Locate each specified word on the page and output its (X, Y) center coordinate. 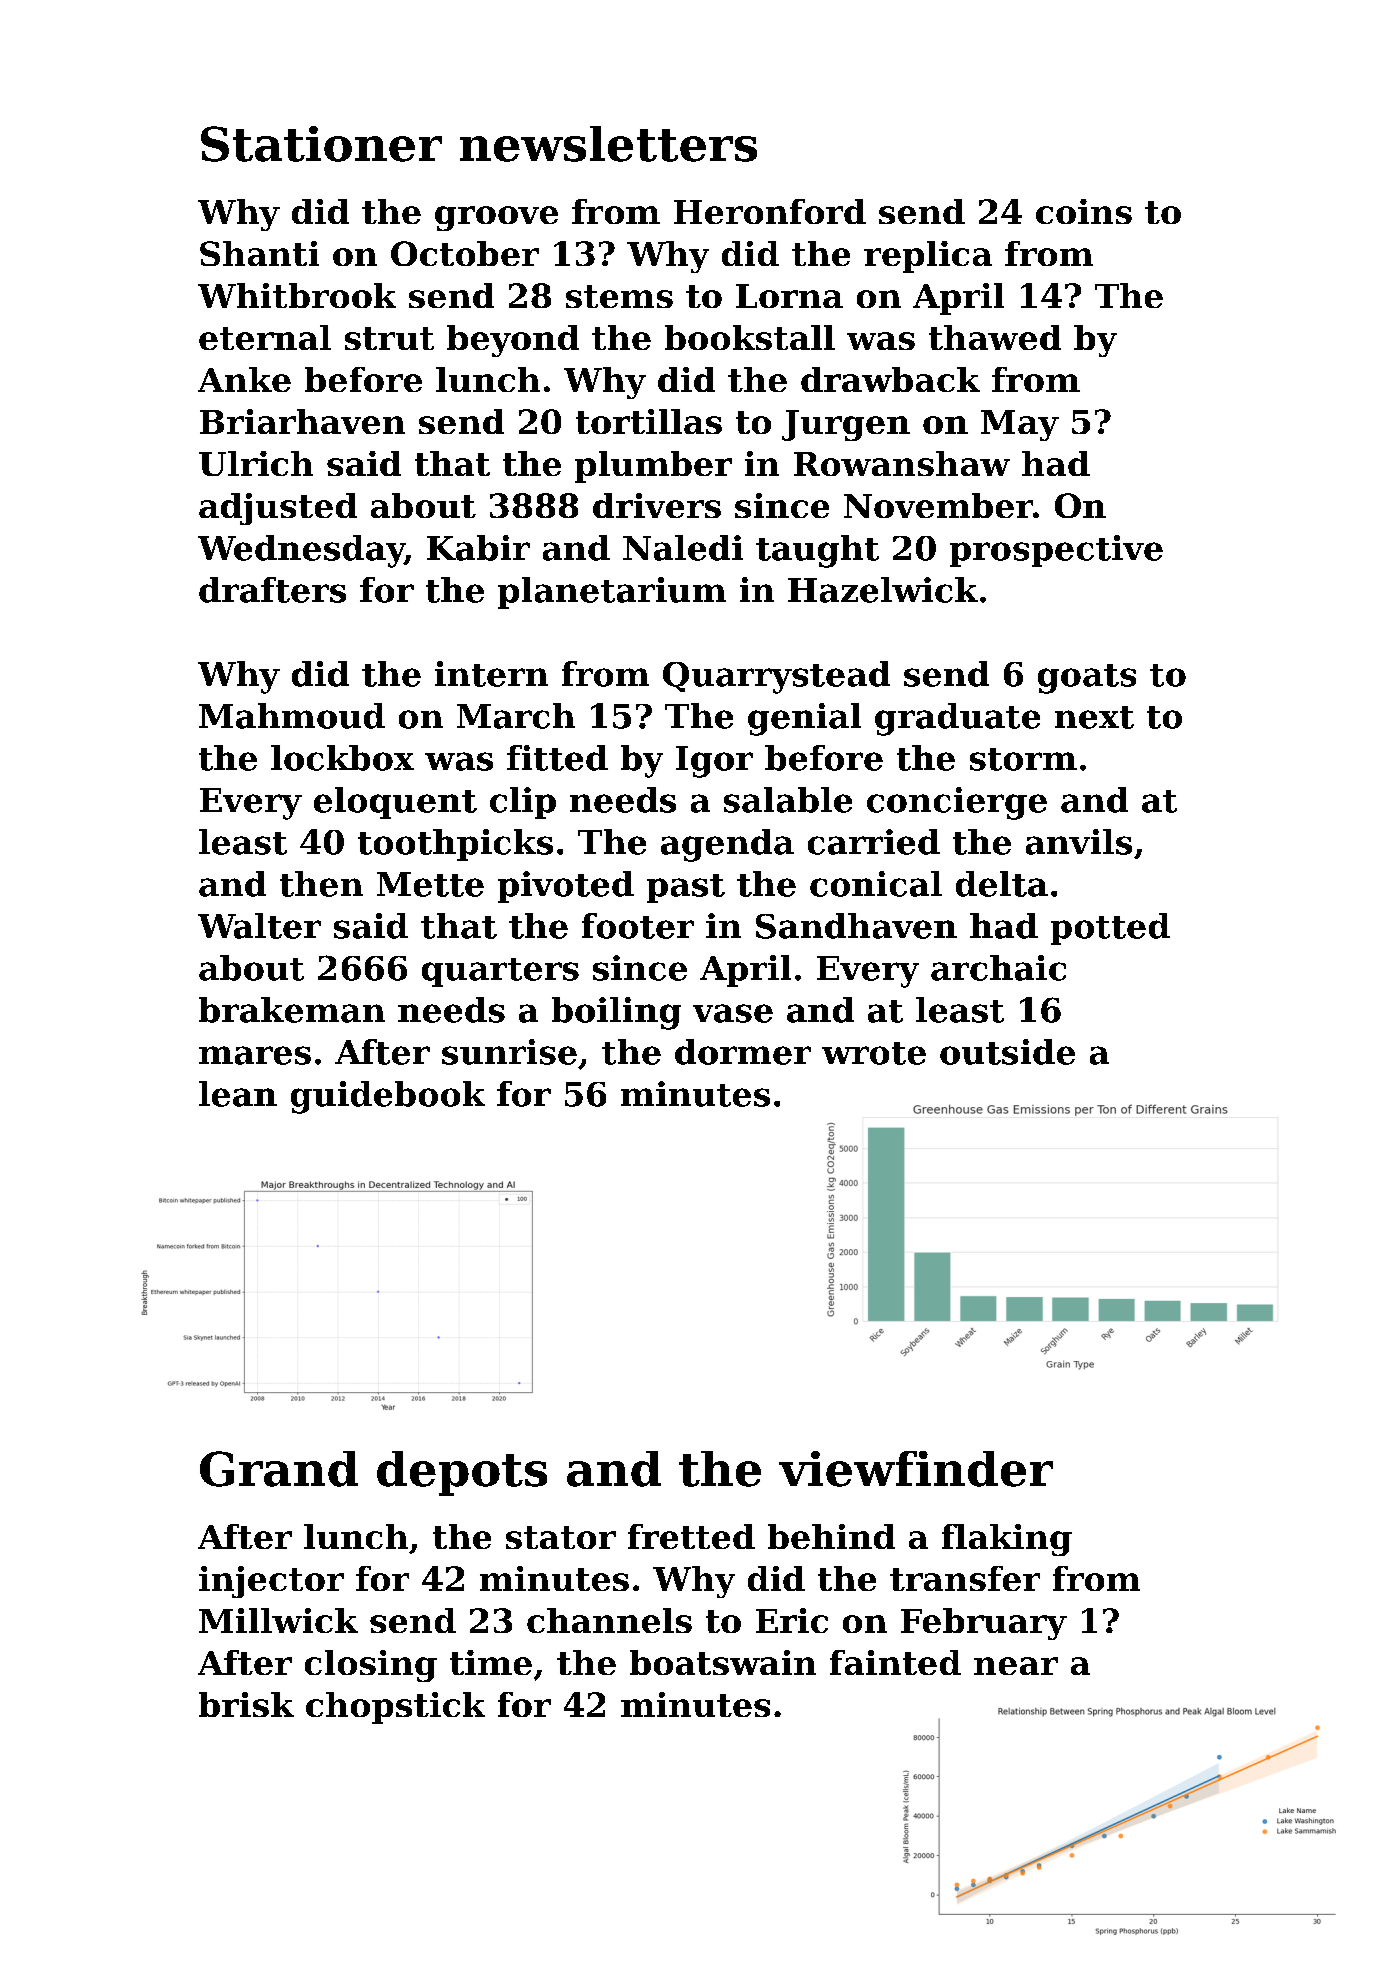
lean (238, 1094)
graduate (957, 719)
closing (371, 1666)
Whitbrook (297, 295)
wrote (874, 1053)
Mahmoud (292, 716)
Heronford (770, 211)
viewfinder (916, 1469)
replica (928, 257)
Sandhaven (856, 926)
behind (831, 1536)
